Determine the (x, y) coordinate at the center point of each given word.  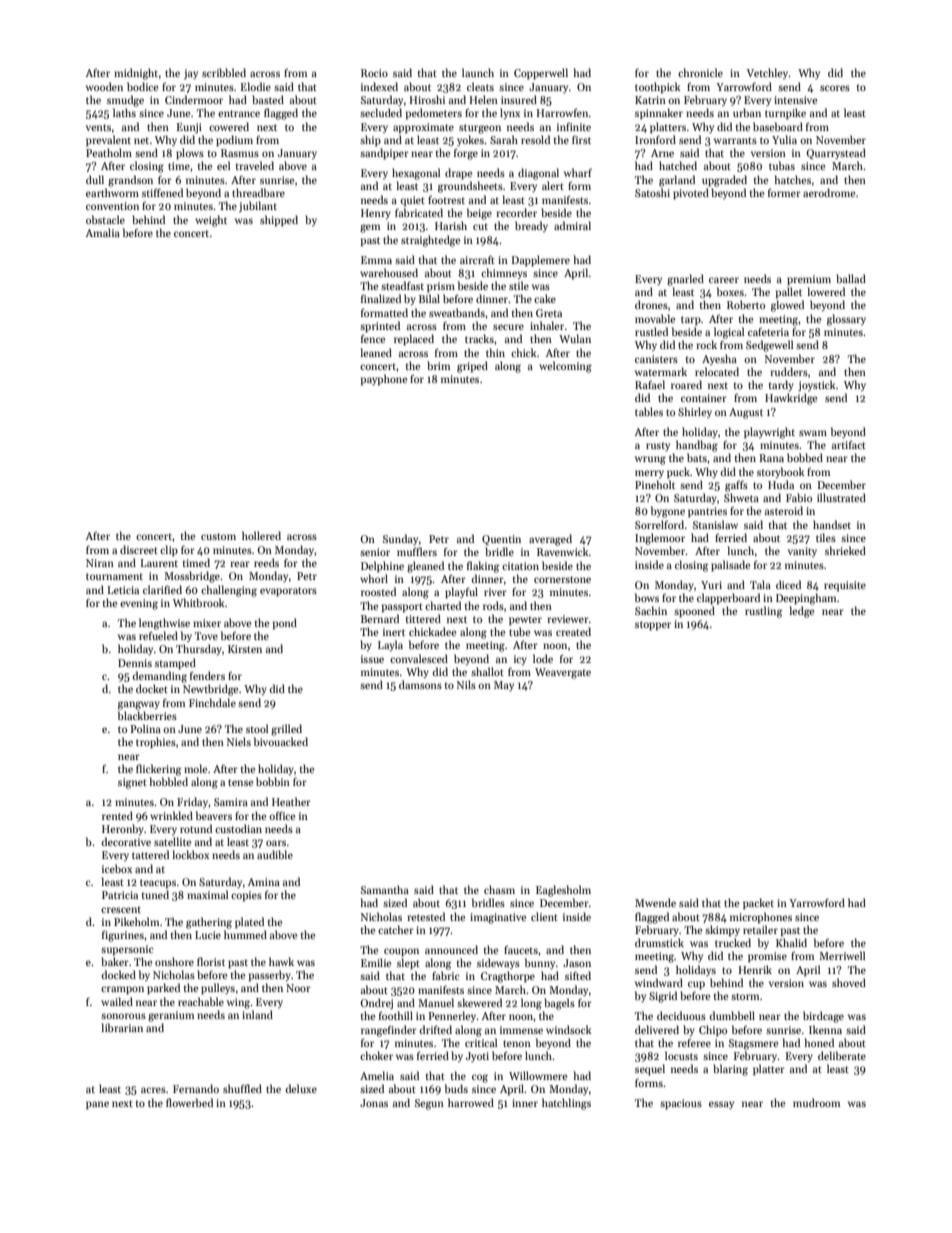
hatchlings (566, 1104)
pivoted (691, 194)
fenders (207, 675)
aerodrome (829, 192)
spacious (681, 1104)
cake (545, 298)
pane (97, 1105)
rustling (763, 612)
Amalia (102, 232)
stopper (653, 626)
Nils (466, 684)
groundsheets (470, 187)
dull (95, 179)
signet (132, 783)
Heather (291, 801)
